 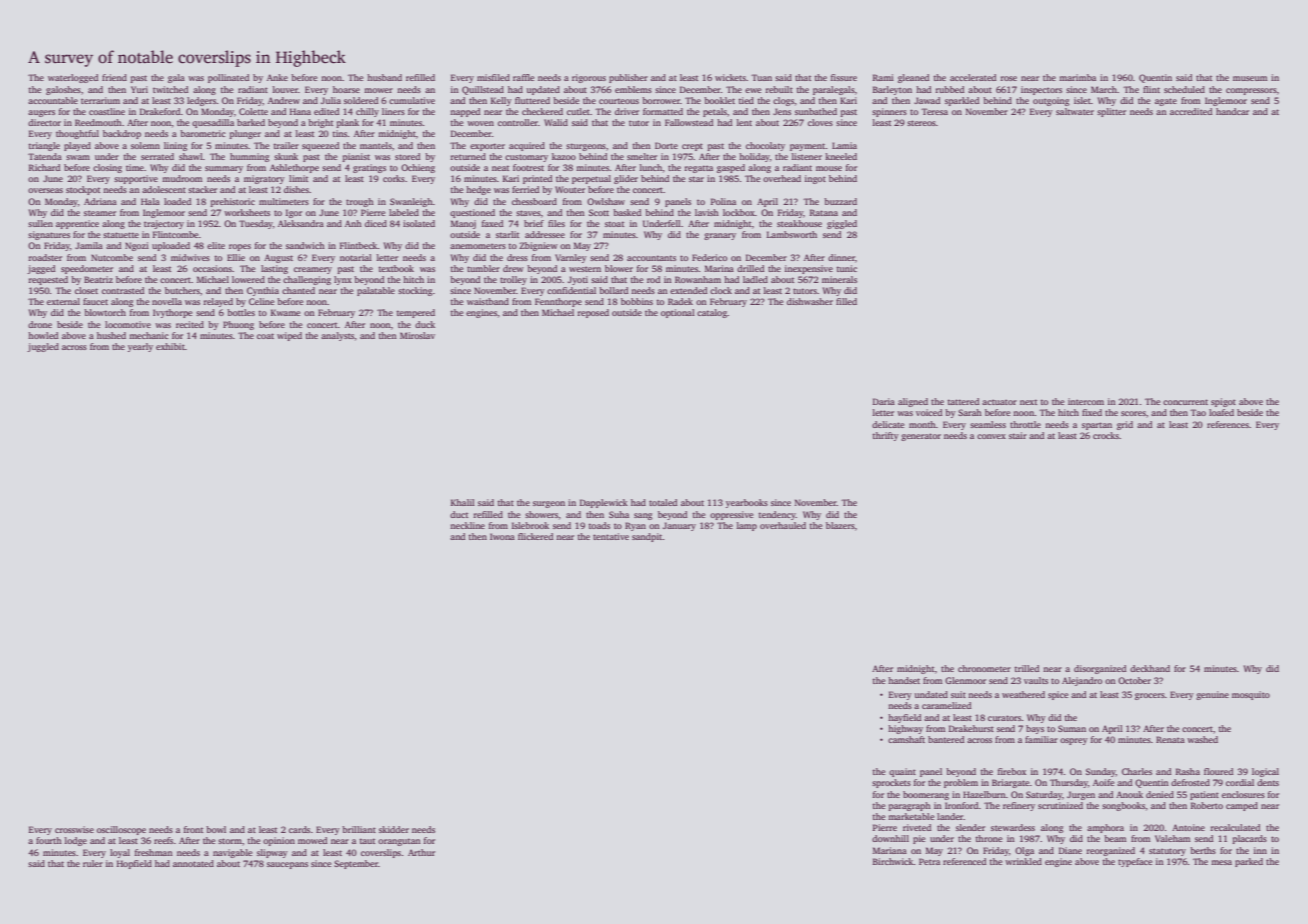 What do you see at coordinates (277, 77) in the document?
I see `Anke` at bounding box center [277, 77].
